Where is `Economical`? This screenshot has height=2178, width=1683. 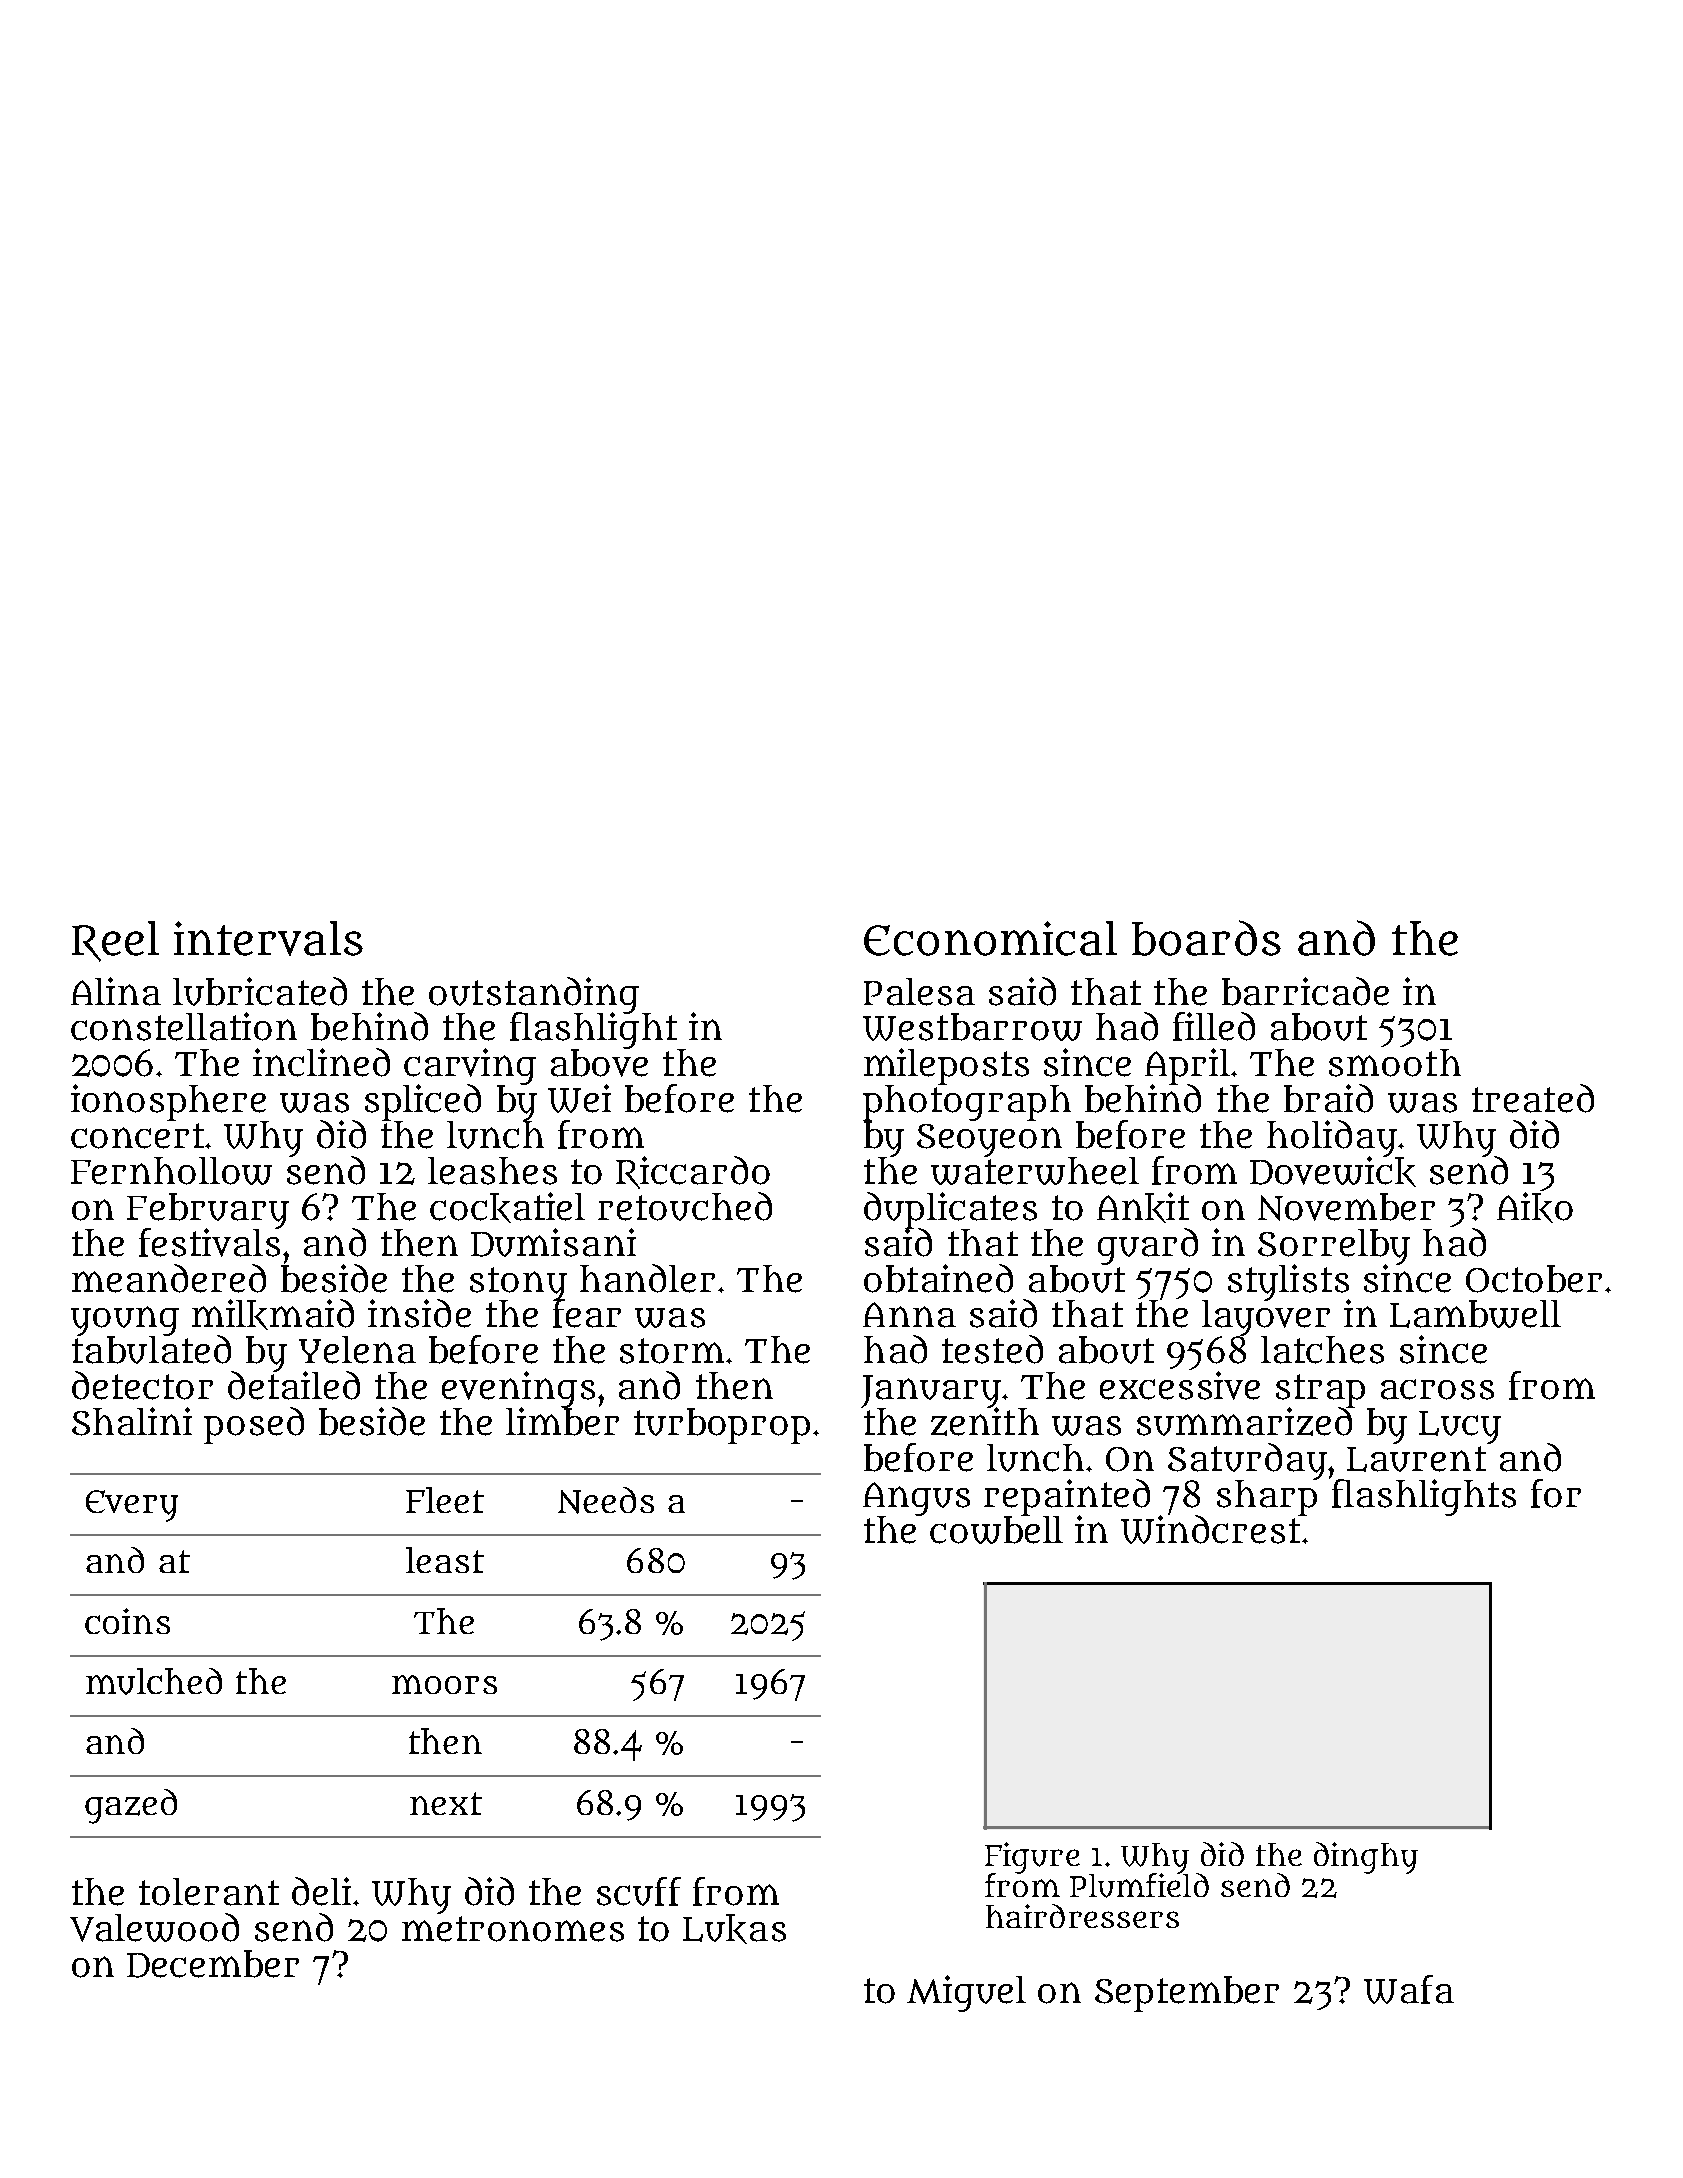 Economical is located at coordinates (990, 938).
